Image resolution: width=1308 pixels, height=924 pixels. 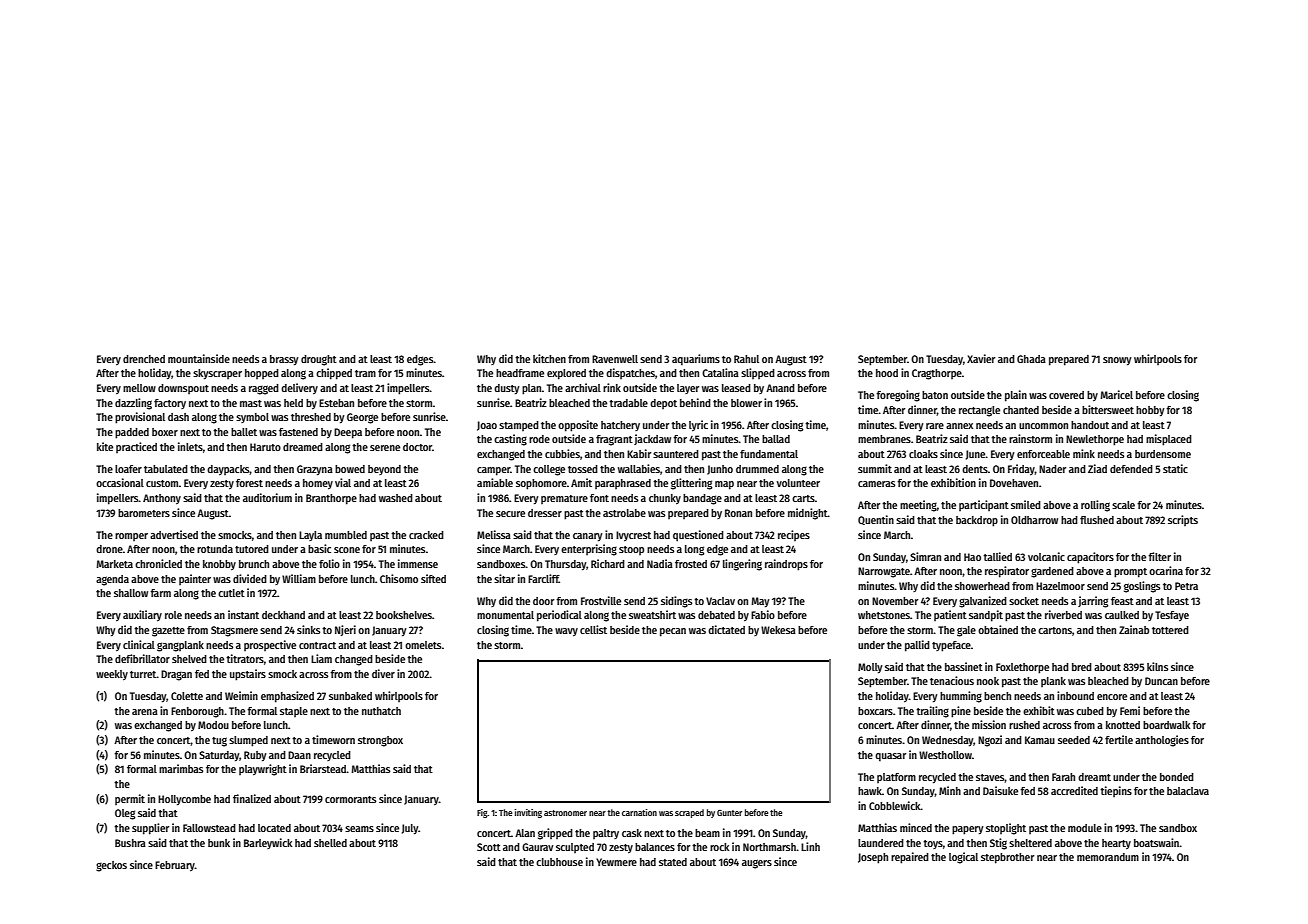 What do you see at coordinates (241, 695) in the screenshot?
I see `Weimin` at bounding box center [241, 695].
